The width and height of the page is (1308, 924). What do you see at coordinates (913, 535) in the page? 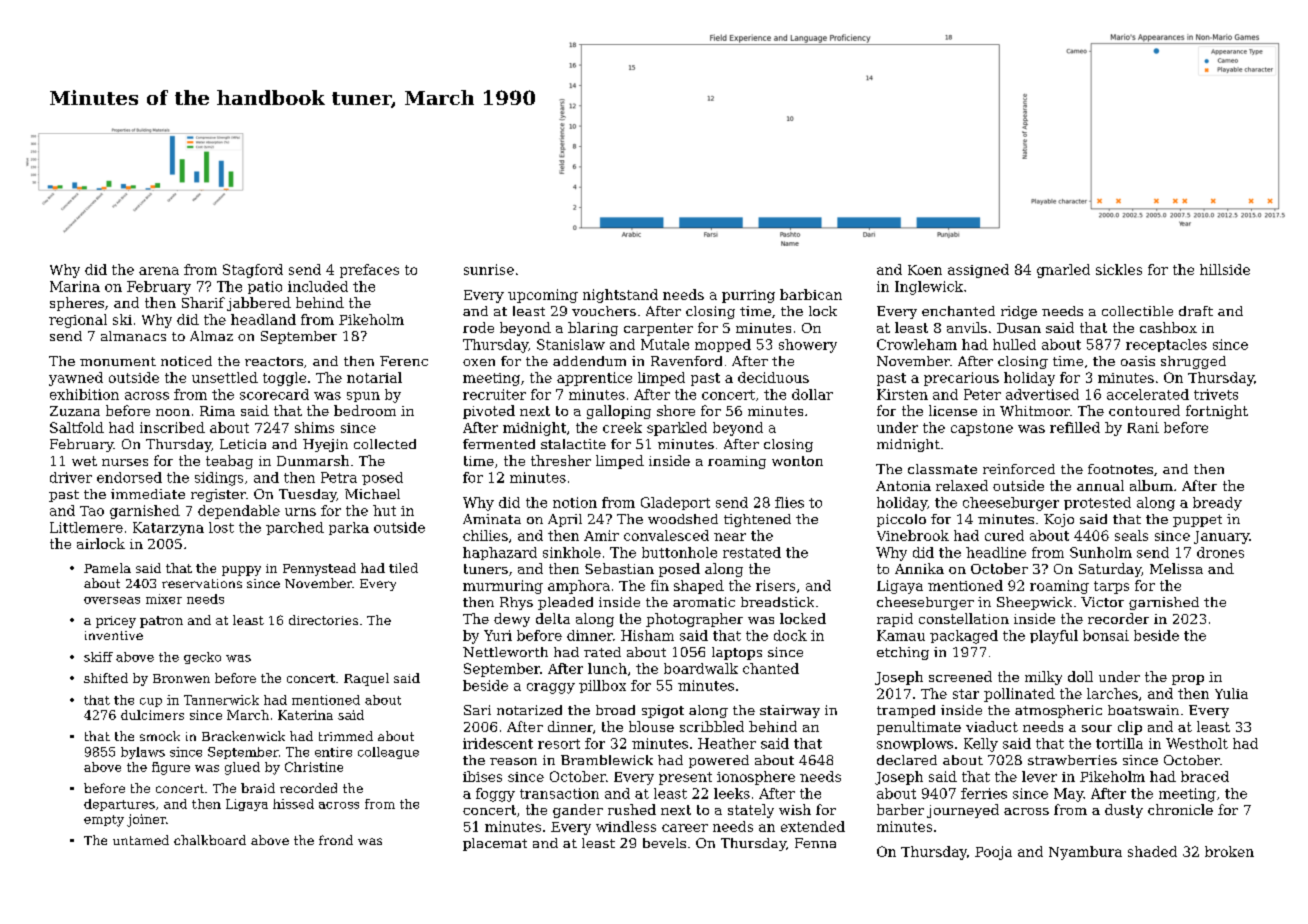
I see `Vinebrook` at bounding box center [913, 535].
